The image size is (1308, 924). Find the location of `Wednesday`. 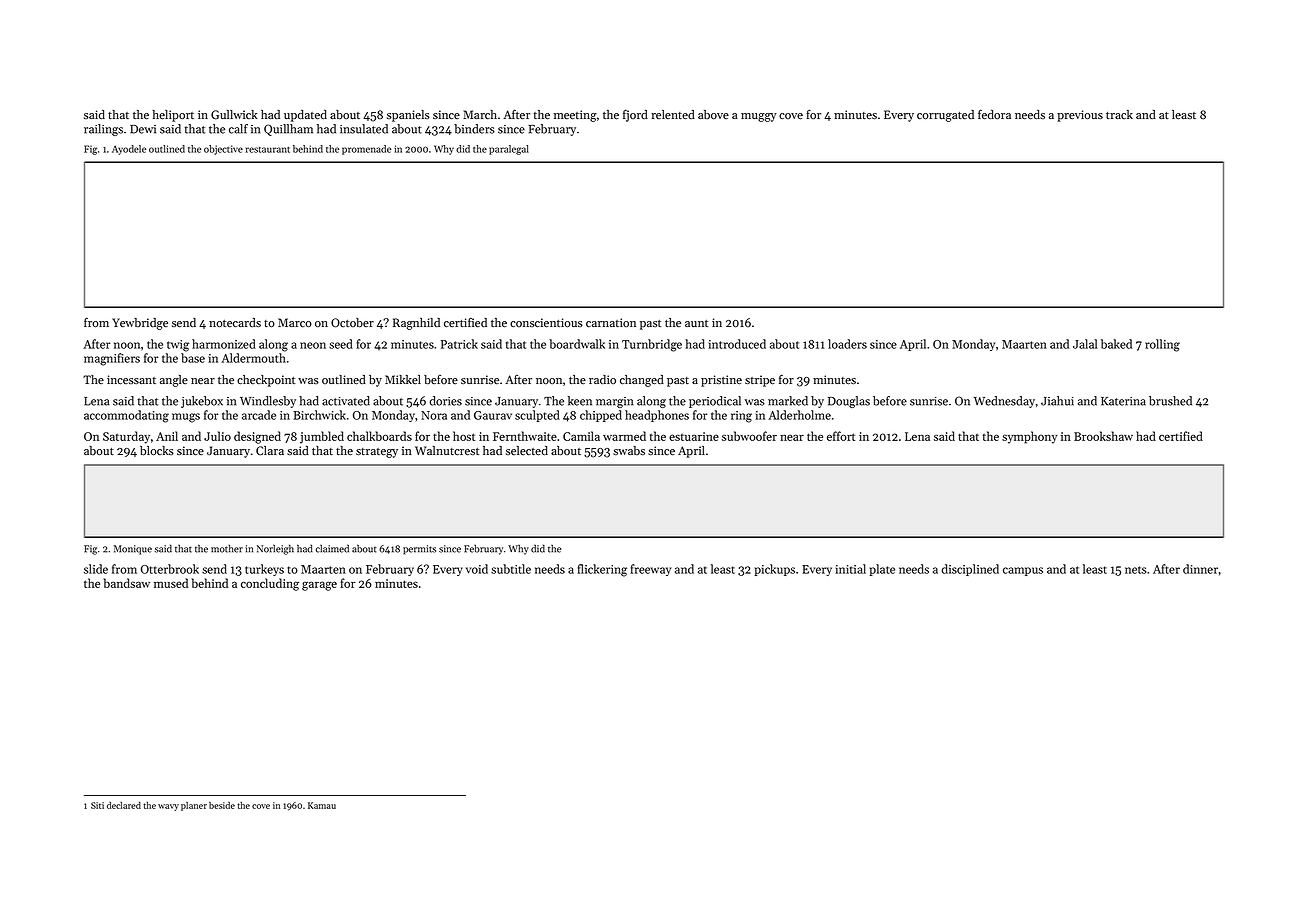

Wednesday is located at coordinates (1004, 402).
